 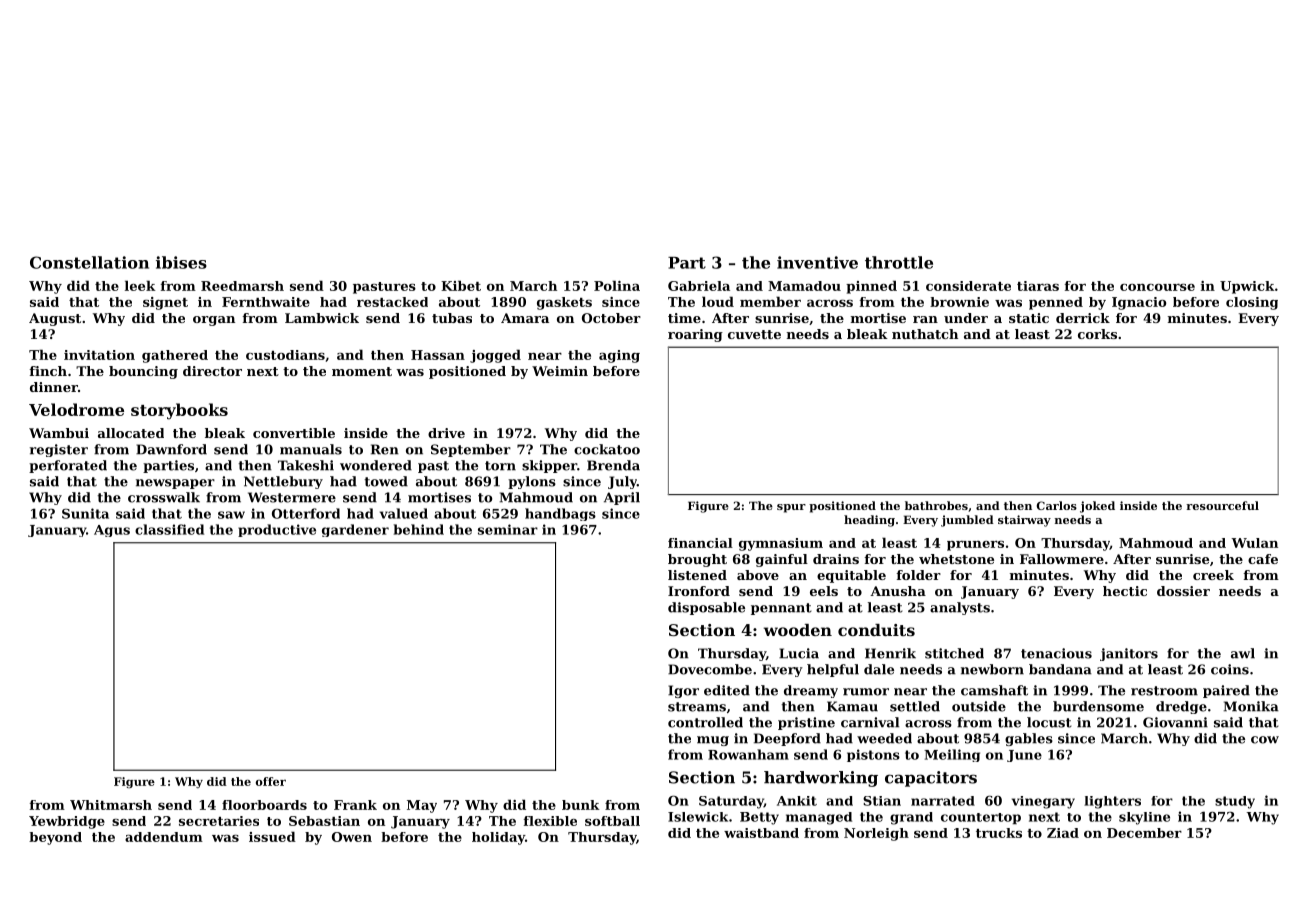 What do you see at coordinates (817, 262) in the page?
I see `inventive` at bounding box center [817, 262].
